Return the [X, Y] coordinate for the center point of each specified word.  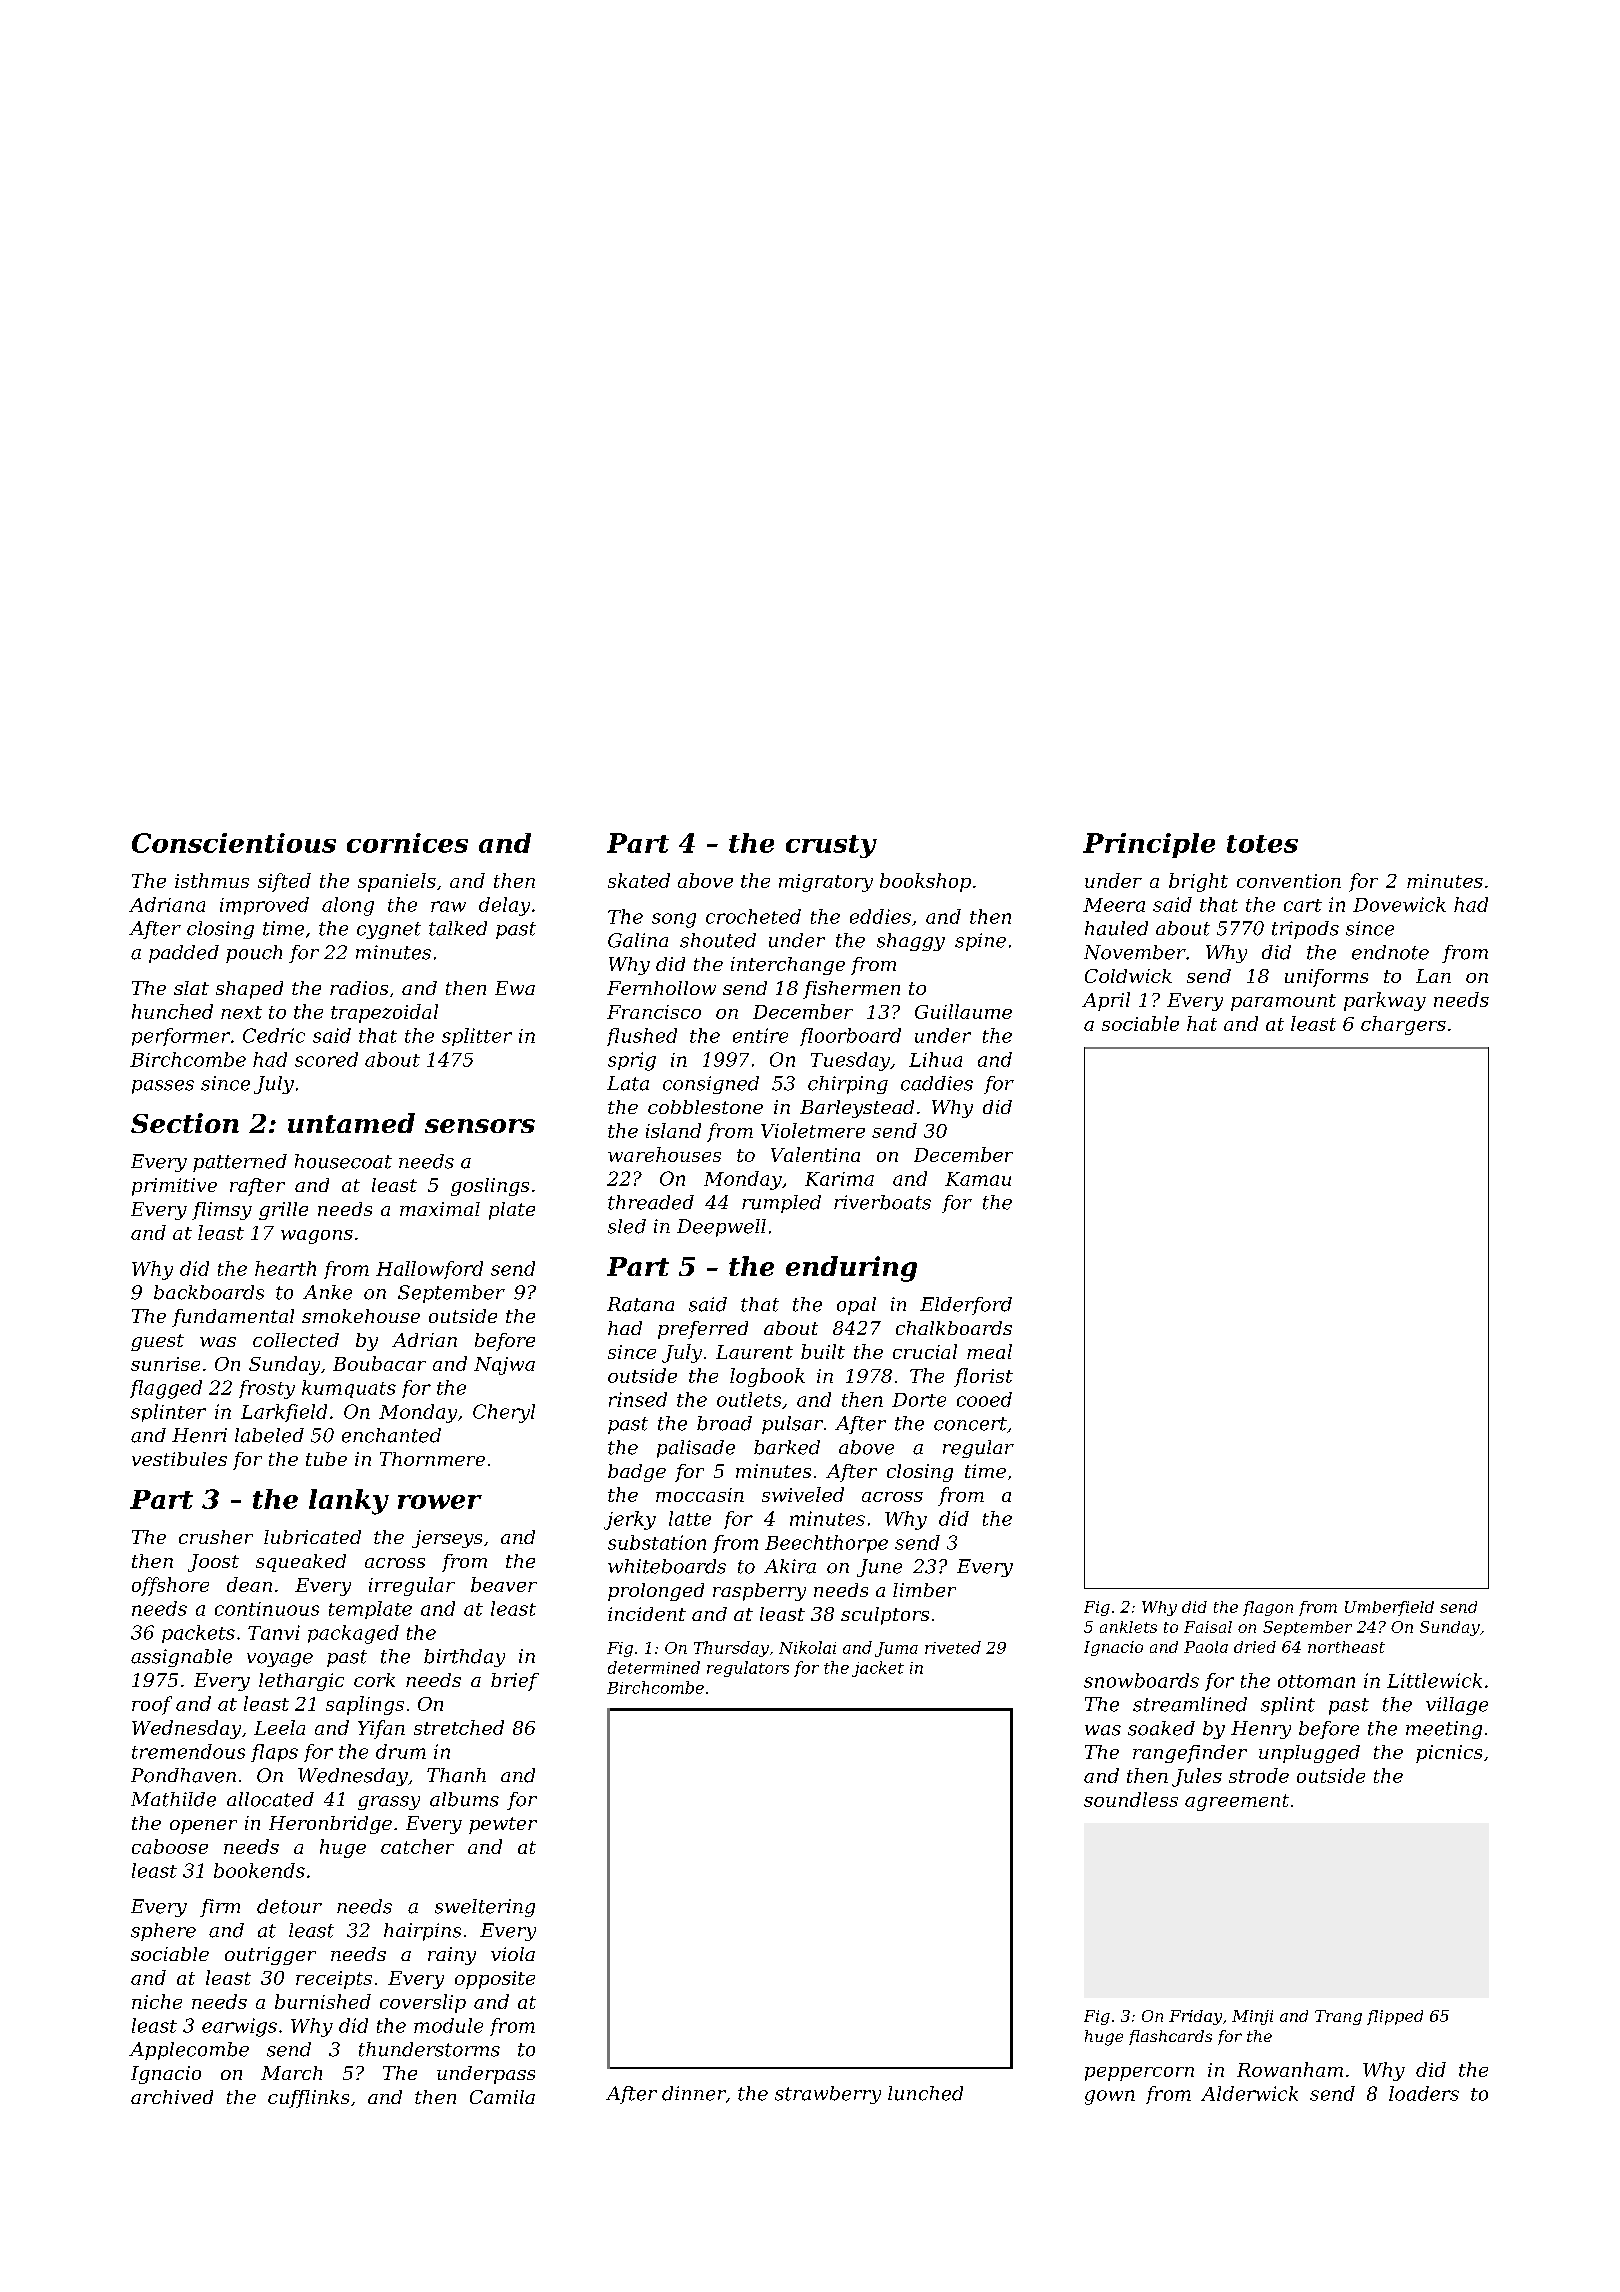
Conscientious [234, 843]
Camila [502, 2097]
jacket [878, 1669]
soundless [1131, 1799]
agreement [1237, 1802]
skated [639, 880]
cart [1303, 905]
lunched [925, 2093]
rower [440, 1502]
